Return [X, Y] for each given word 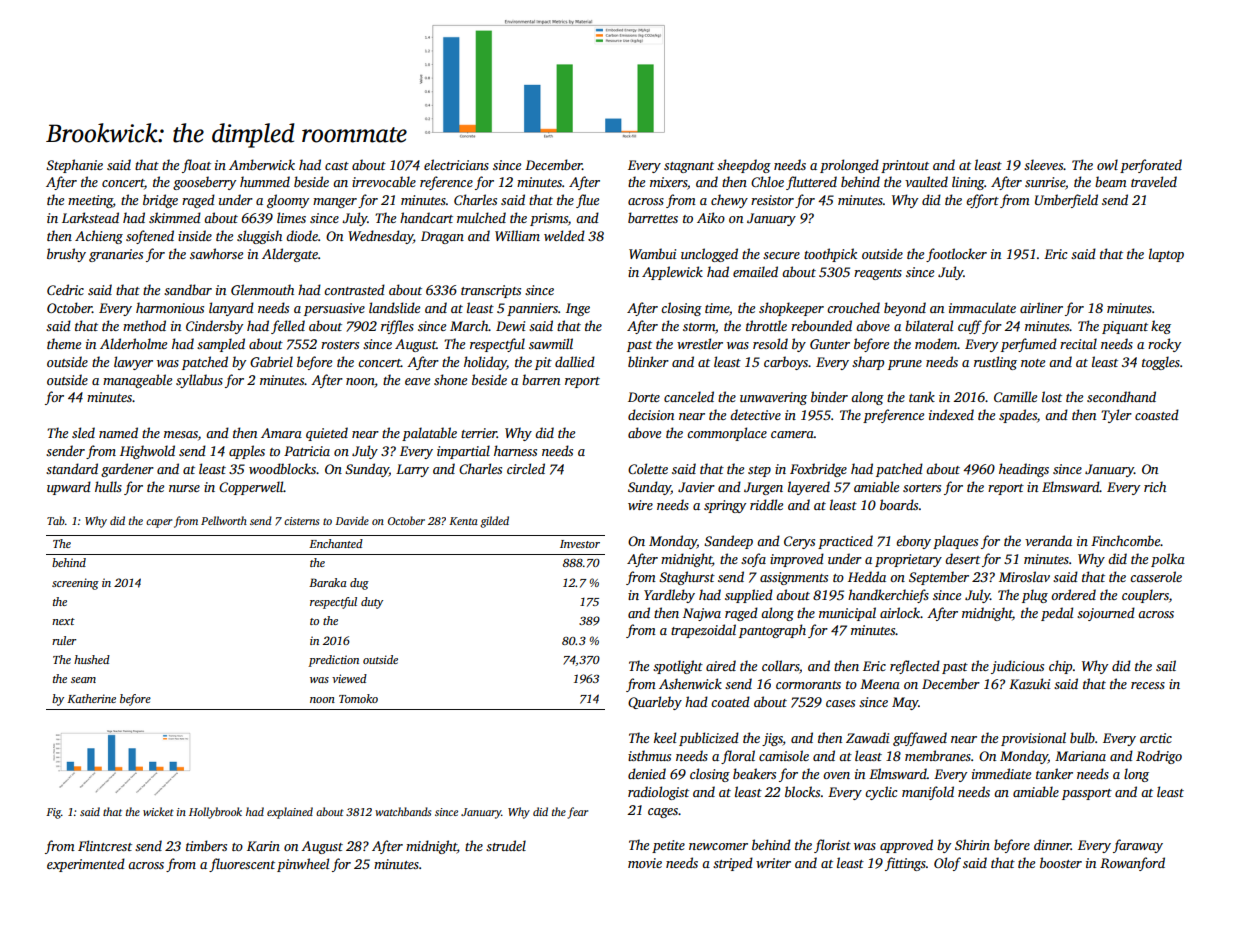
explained [290, 813]
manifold [928, 793]
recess [1148, 685]
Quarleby [655, 703]
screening [75, 584]
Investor [580, 544]
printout [905, 166]
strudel [506, 845]
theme [64, 343]
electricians [456, 164]
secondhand [1121, 396]
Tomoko [358, 698]
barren [541, 379]
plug [1035, 596]
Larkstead [90, 217]
